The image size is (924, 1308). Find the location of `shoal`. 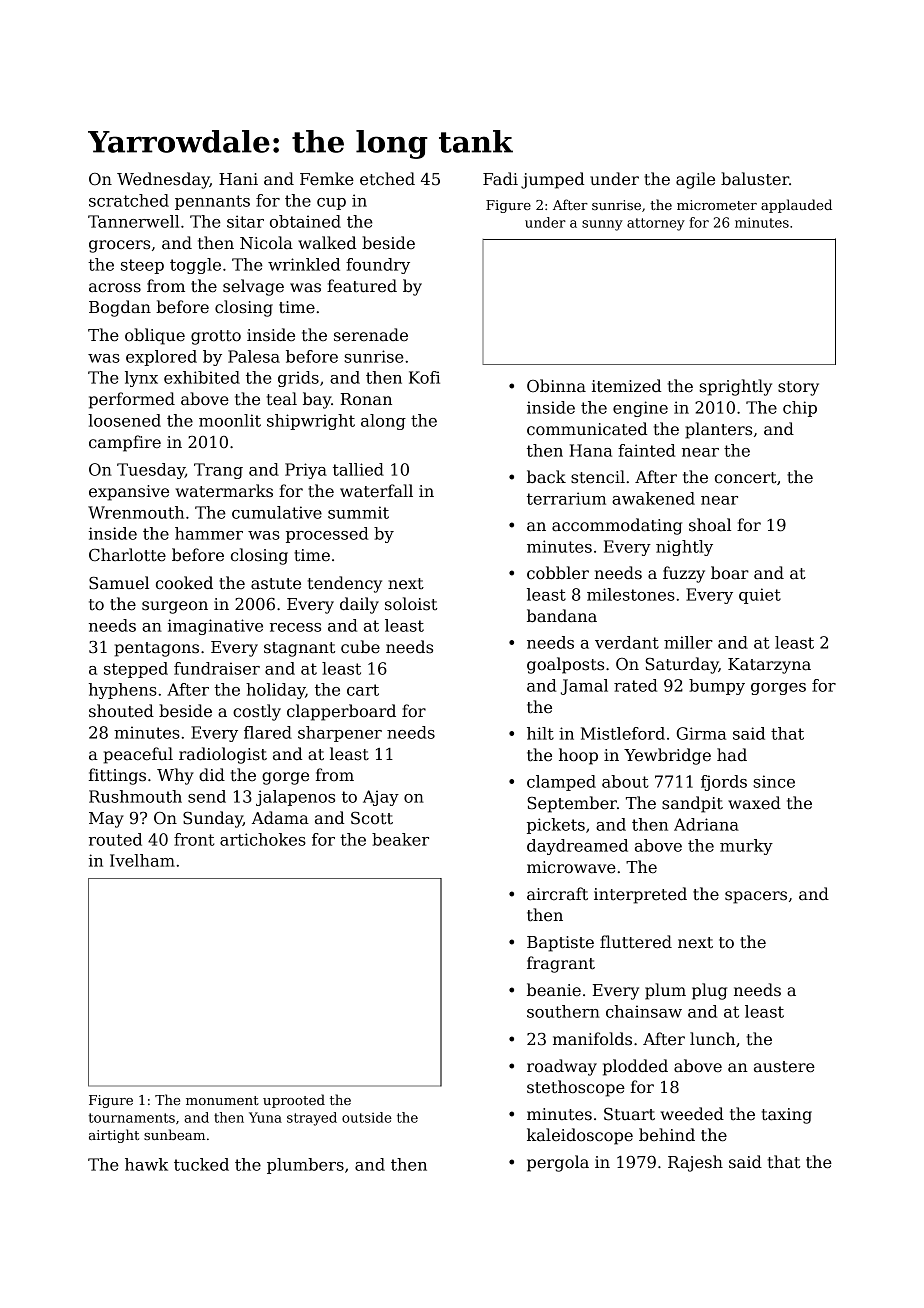

shoal is located at coordinates (710, 525).
